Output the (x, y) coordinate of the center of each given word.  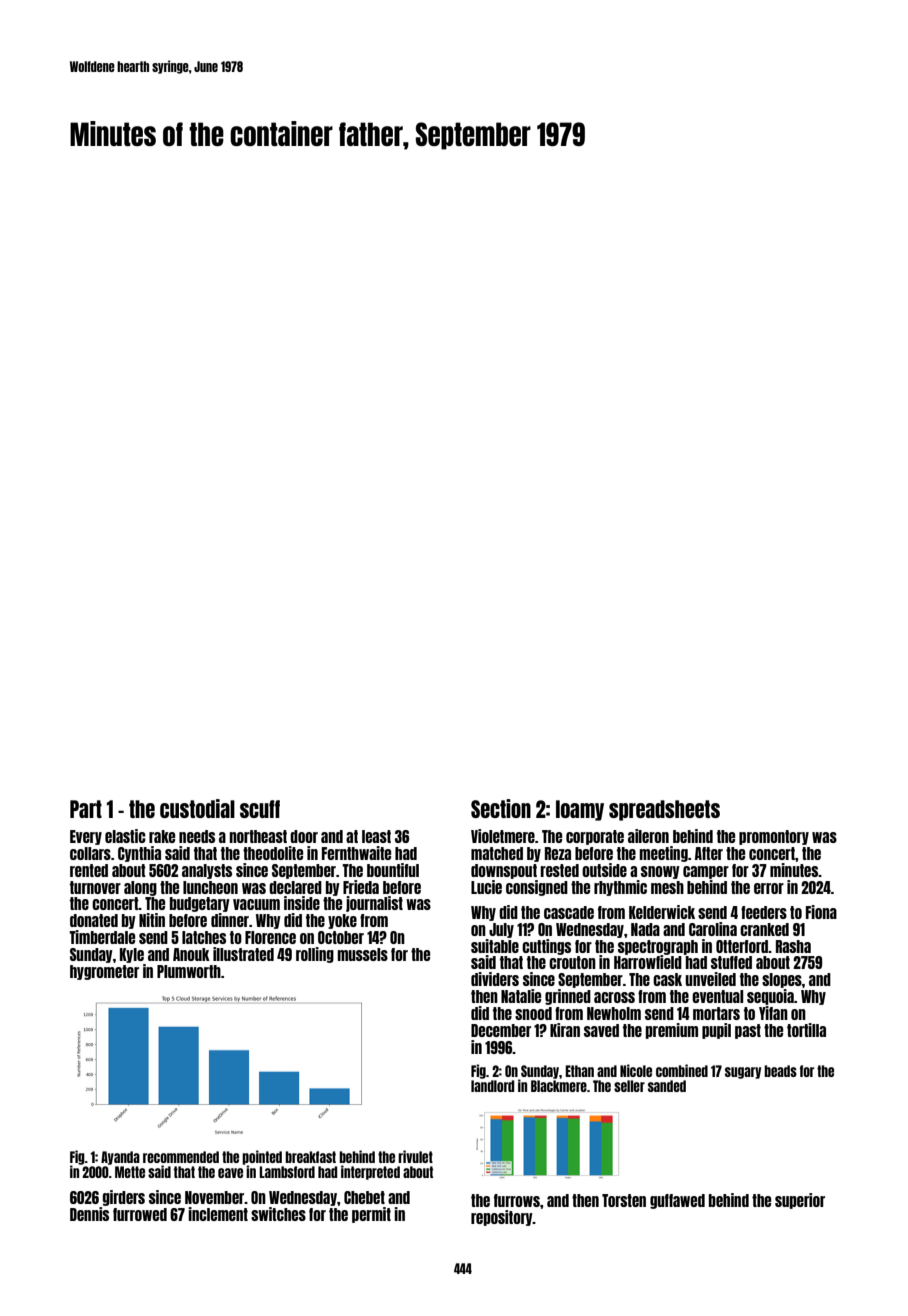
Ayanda (120, 1158)
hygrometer (104, 972)
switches (278, 1214)
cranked (764, 929)
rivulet (415, 1156)
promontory (774, 837)
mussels (362, 954)
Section (501, 808)
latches (204, 937)
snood (533, 1013)
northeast (258, 836)
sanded (667, 1086)
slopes (782, 980)
